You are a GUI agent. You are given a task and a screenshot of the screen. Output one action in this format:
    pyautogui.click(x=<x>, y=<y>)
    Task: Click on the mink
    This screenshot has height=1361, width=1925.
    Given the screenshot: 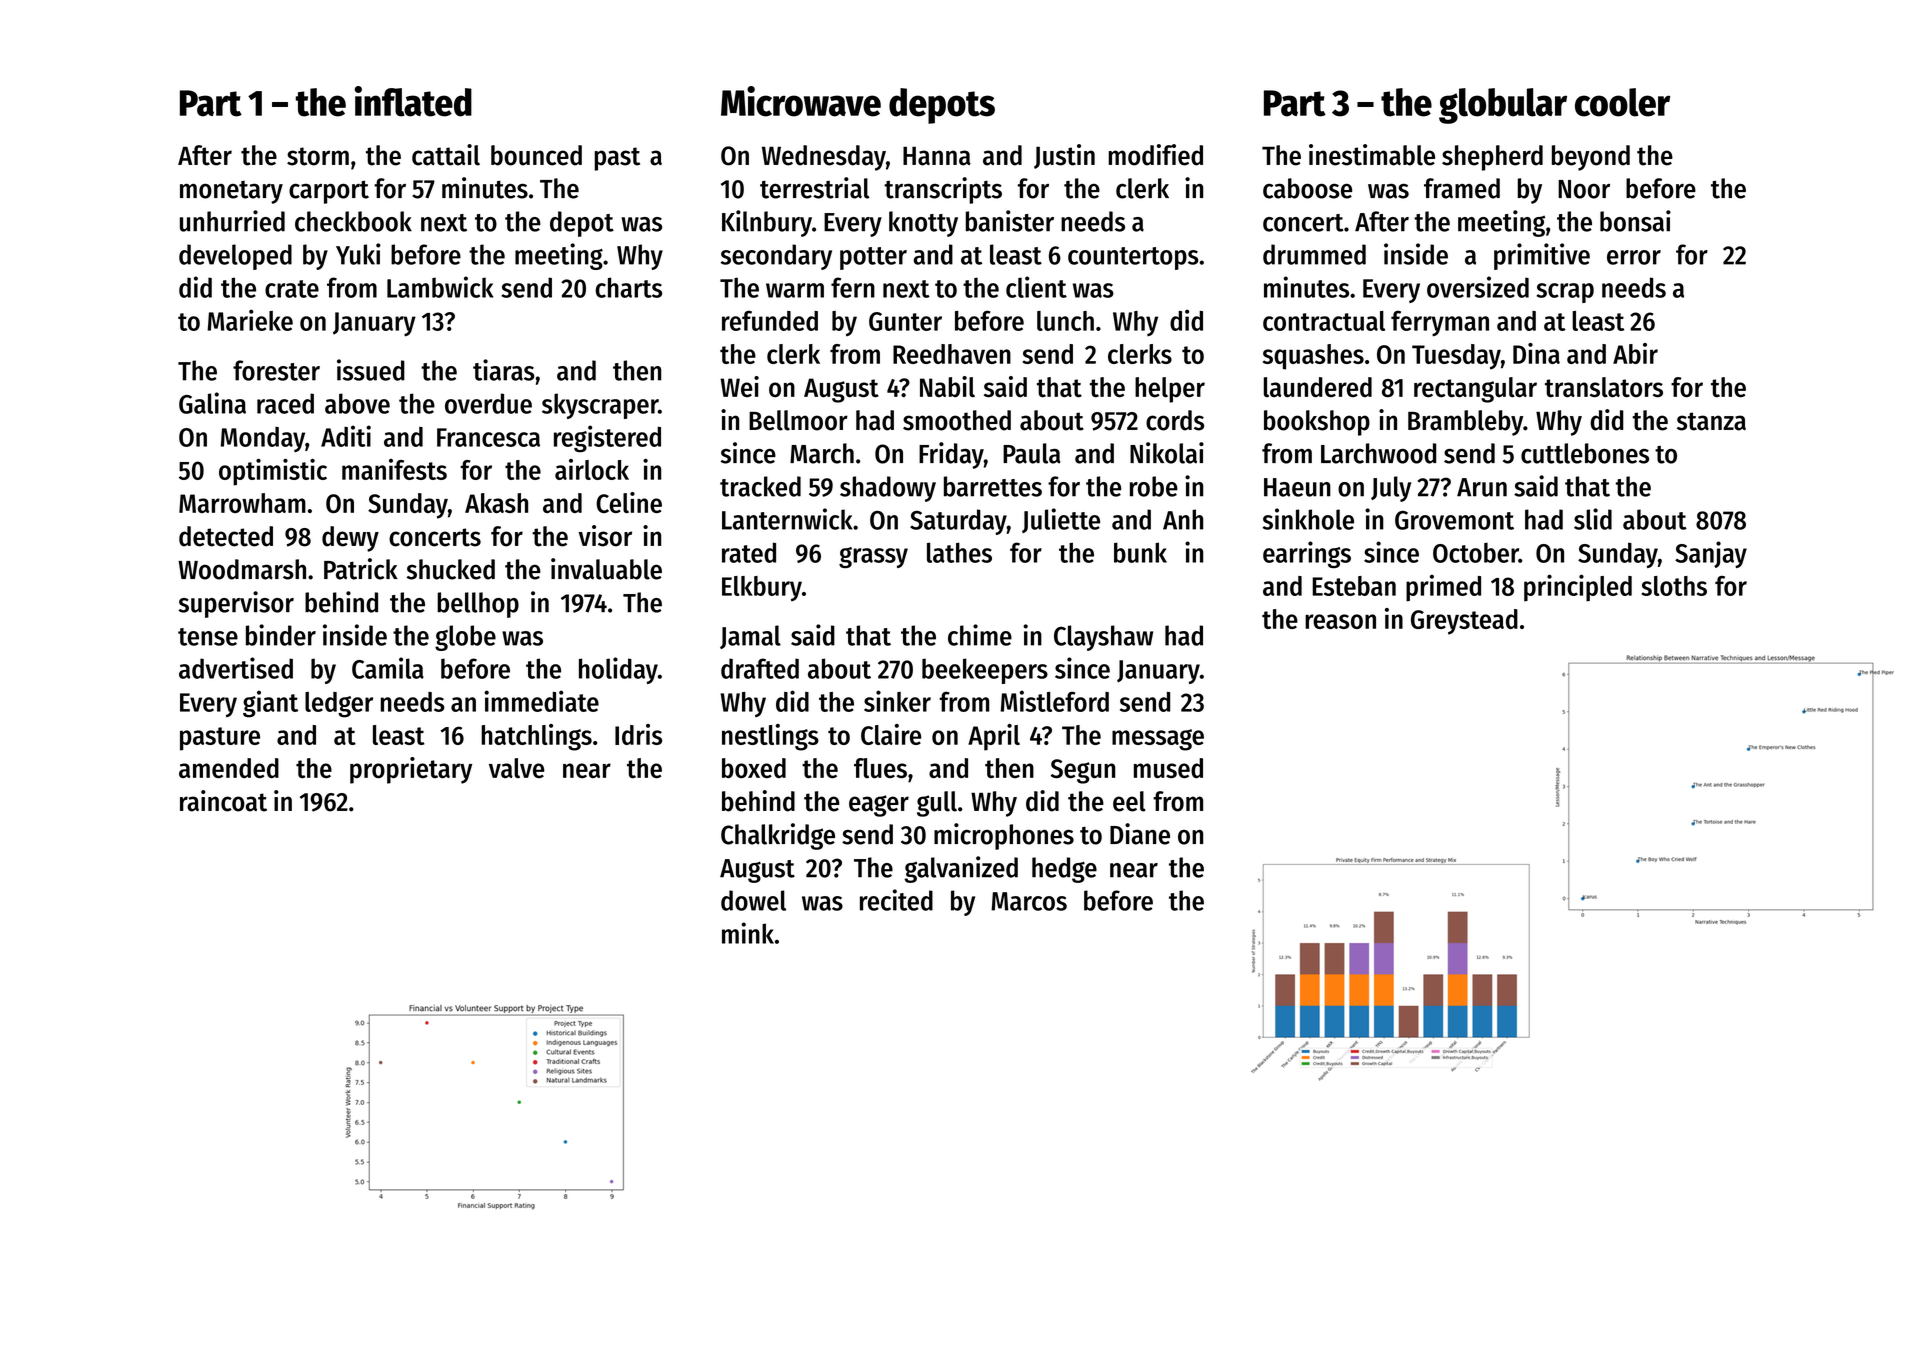 What is the action you would take?
    pyautogui.click(x=748, y=933)
